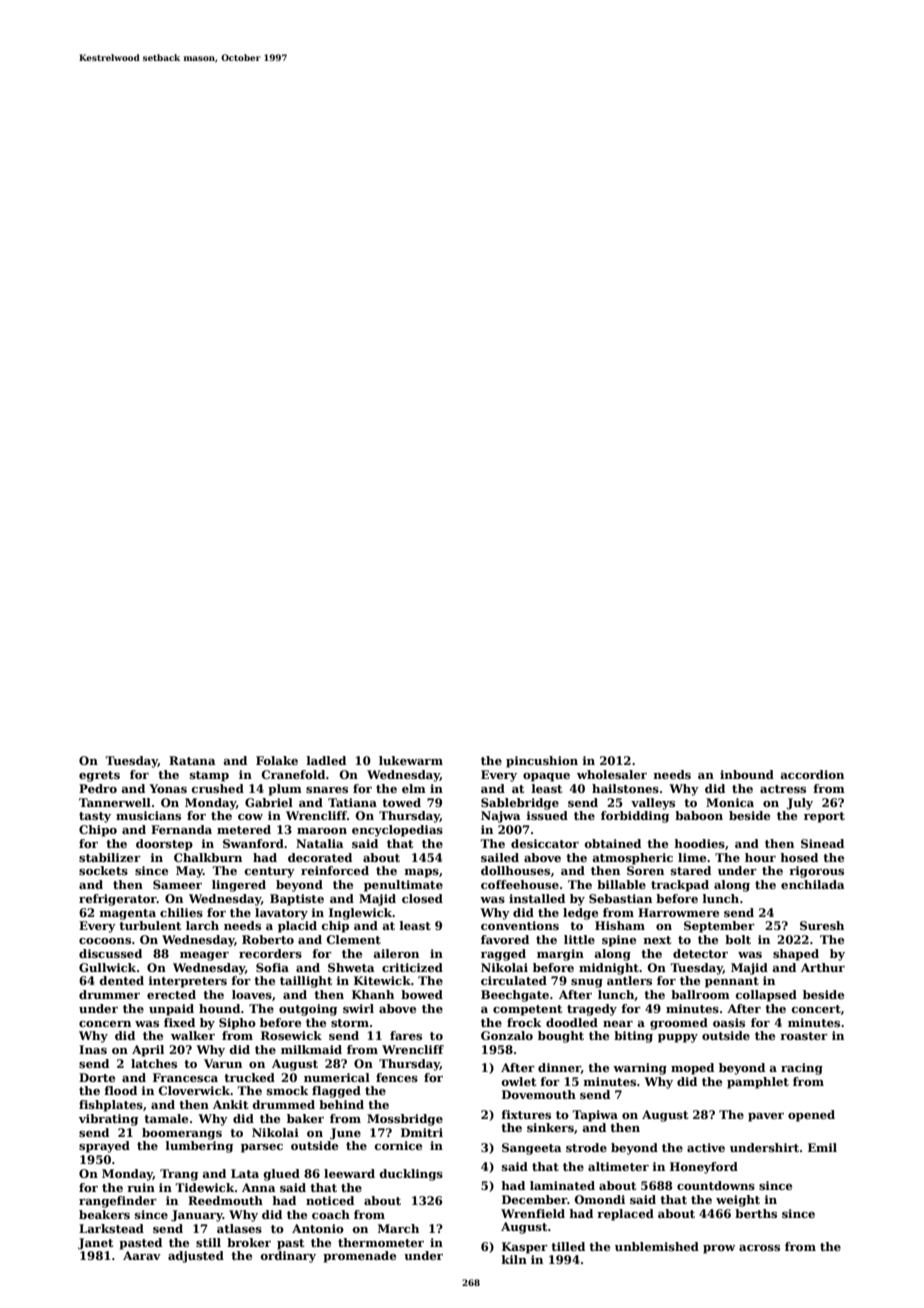  What do you see at coordinates (759, 1248) in the screenshot?
I see `across` at bounding box center [759, 1248].
